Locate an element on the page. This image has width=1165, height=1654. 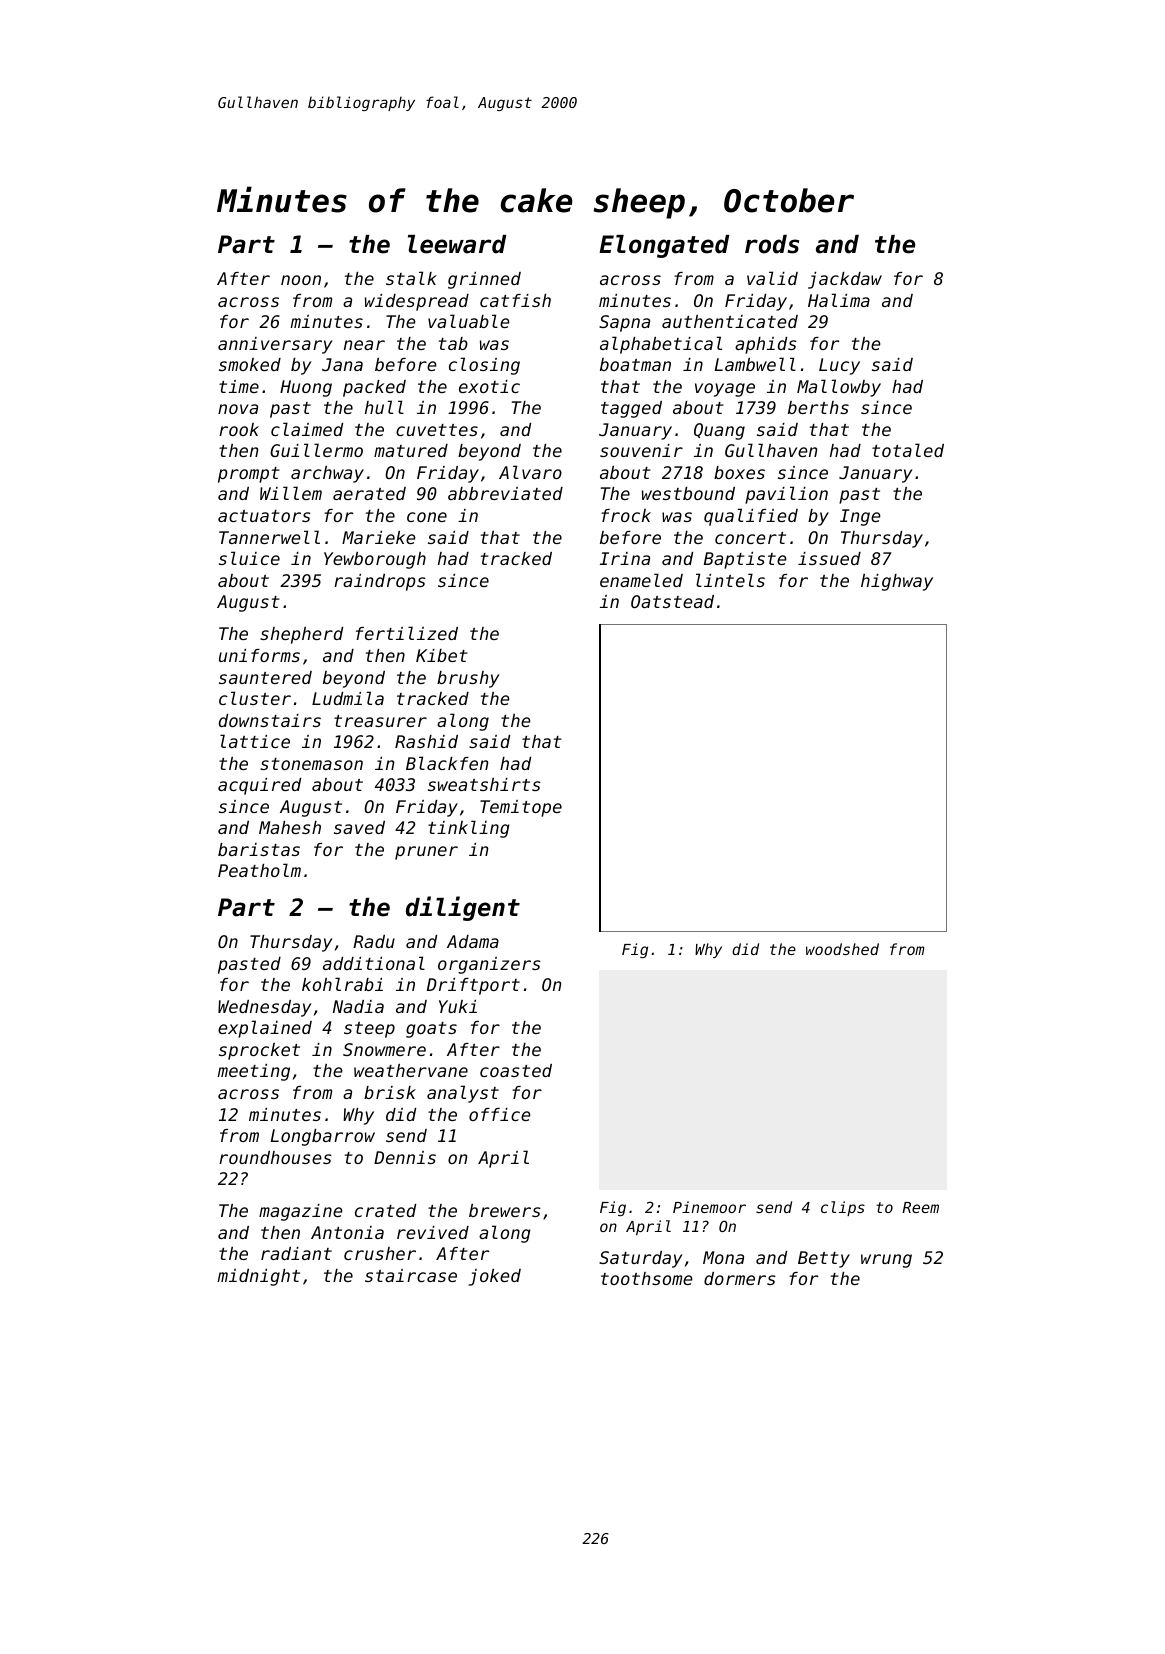
enameled is located at coordinates (641, 580).
